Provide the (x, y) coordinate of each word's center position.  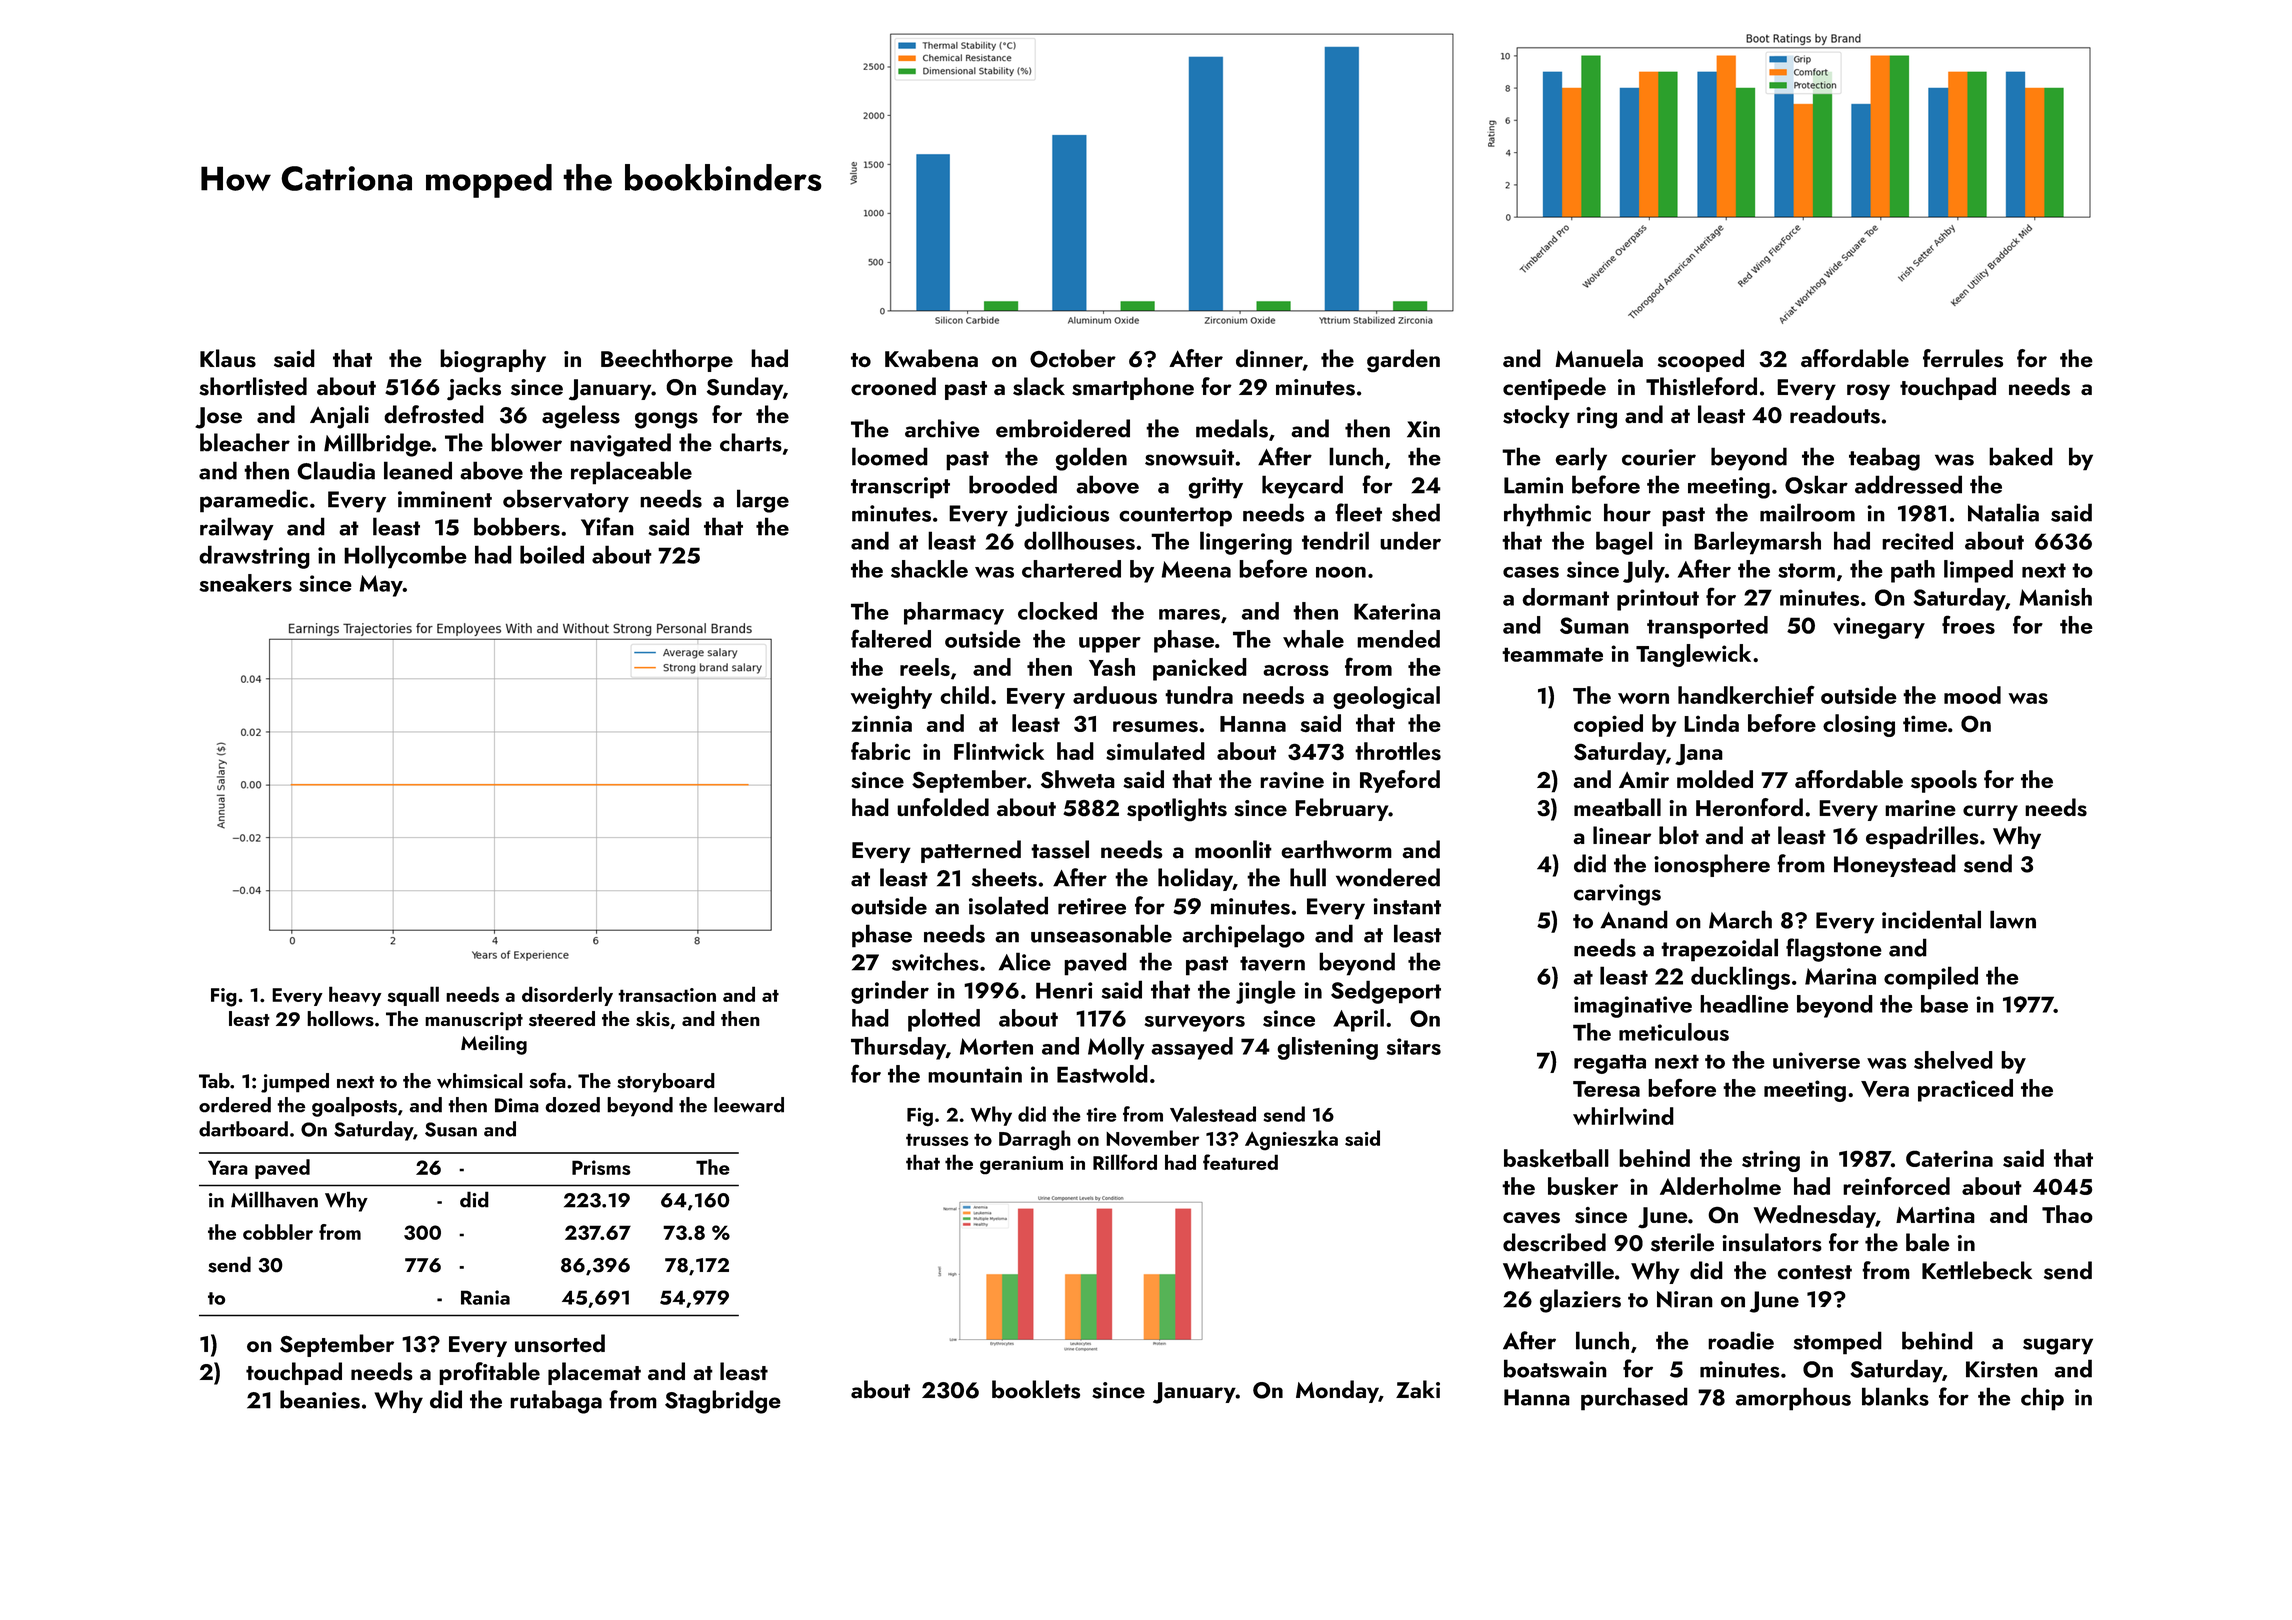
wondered (1388, 877)
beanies (320, 1399)
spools (1944, 781)
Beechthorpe (667, 360)
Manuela (1599, 358)
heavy (355, 996)
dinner (1269, 359)
